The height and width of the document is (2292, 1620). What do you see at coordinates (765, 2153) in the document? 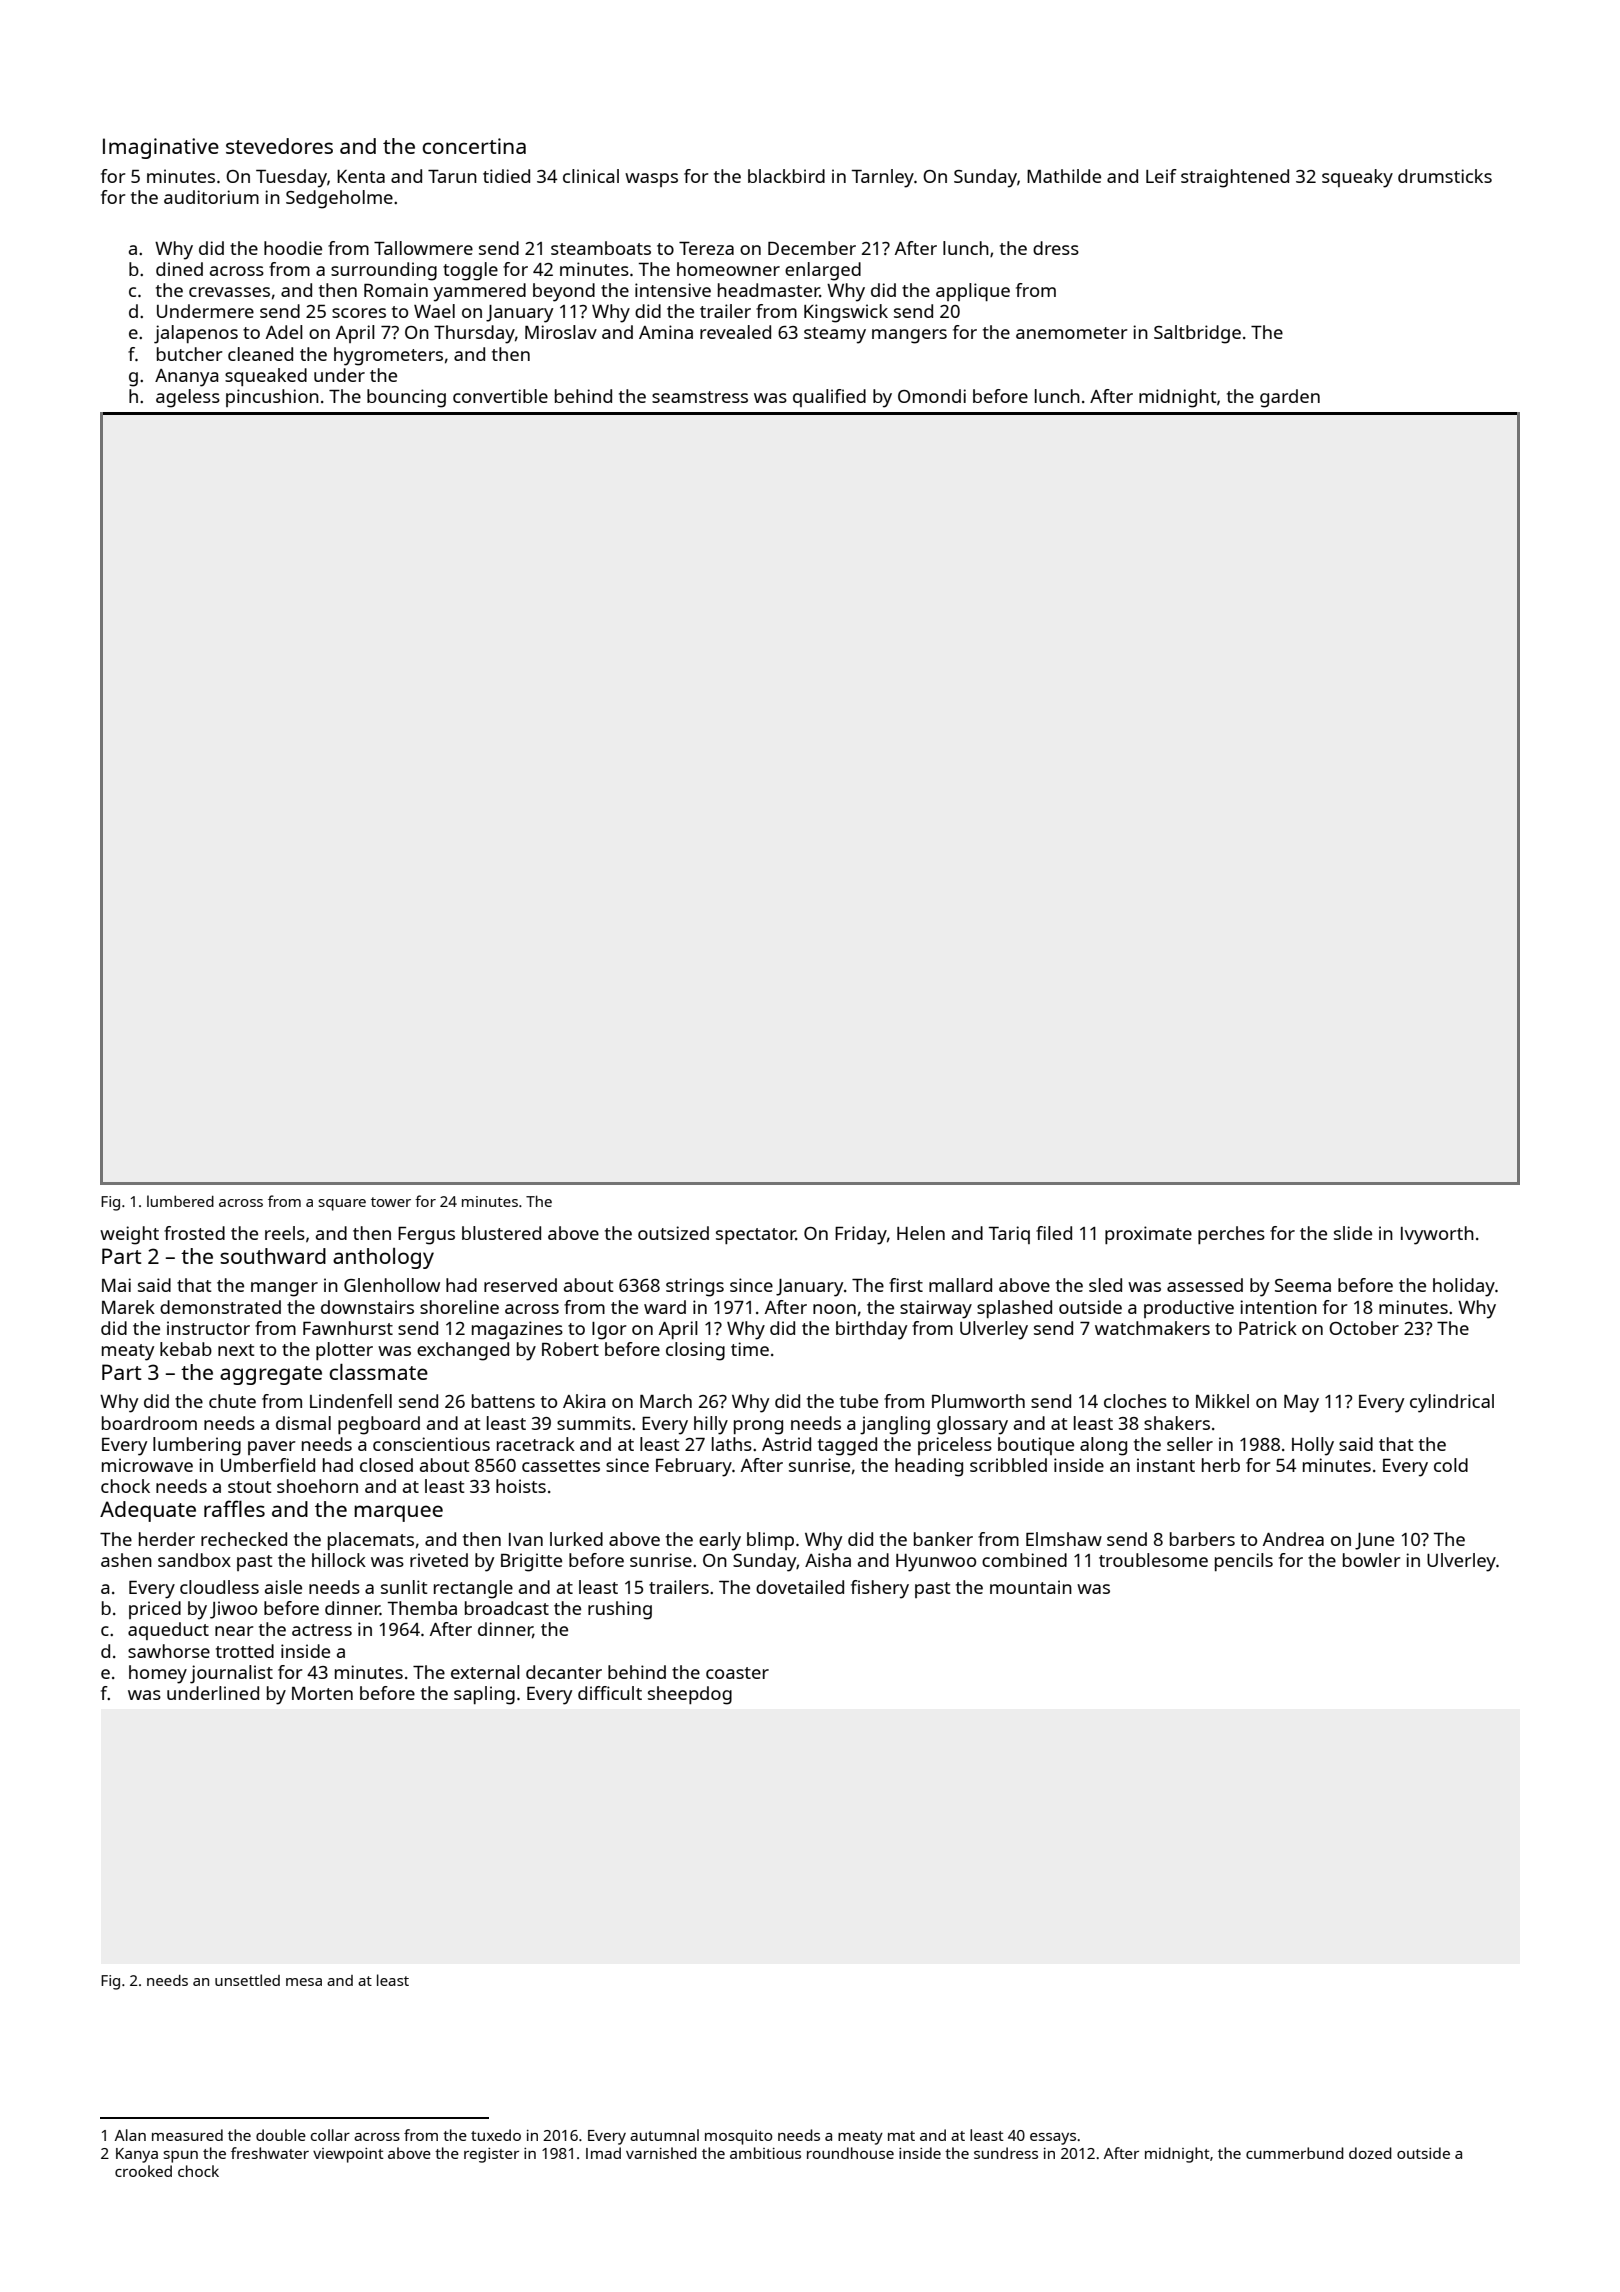
I see `ambitious` at bounding box center [765, 2153].
